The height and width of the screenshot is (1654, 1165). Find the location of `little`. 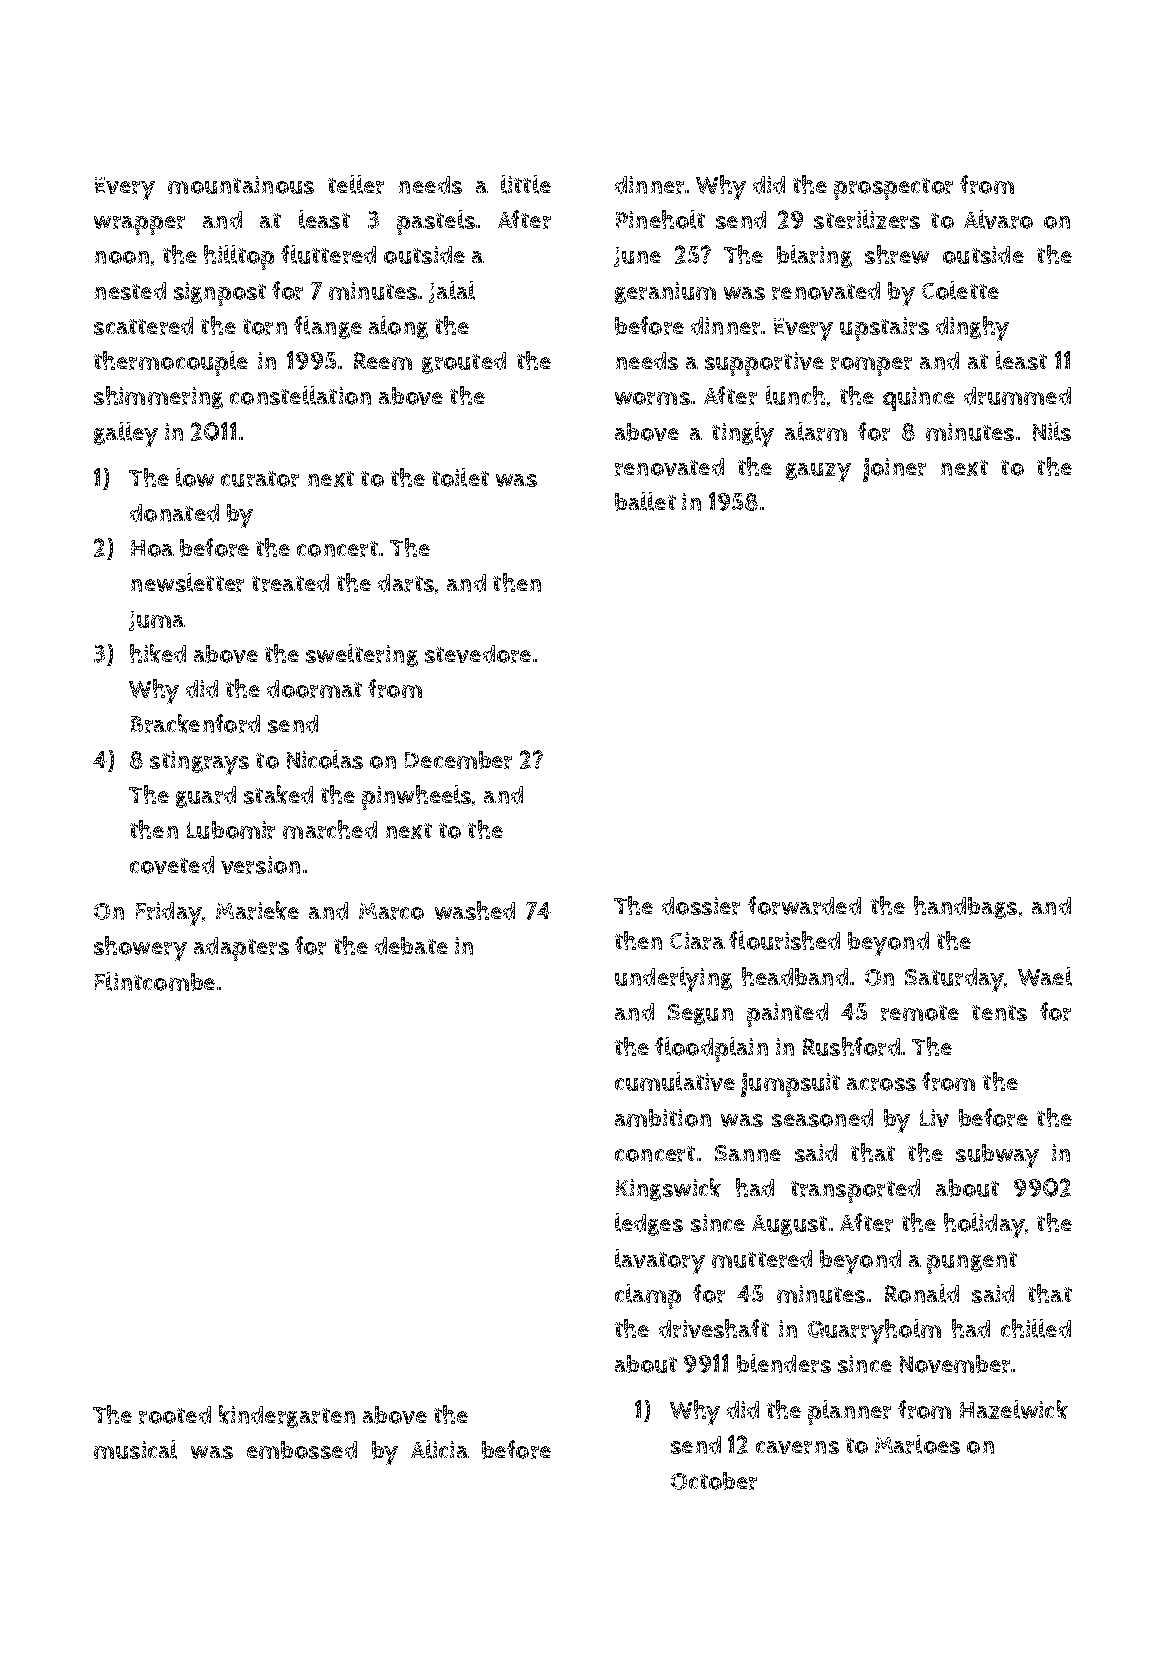

little is located at coordinates (526, 184).
